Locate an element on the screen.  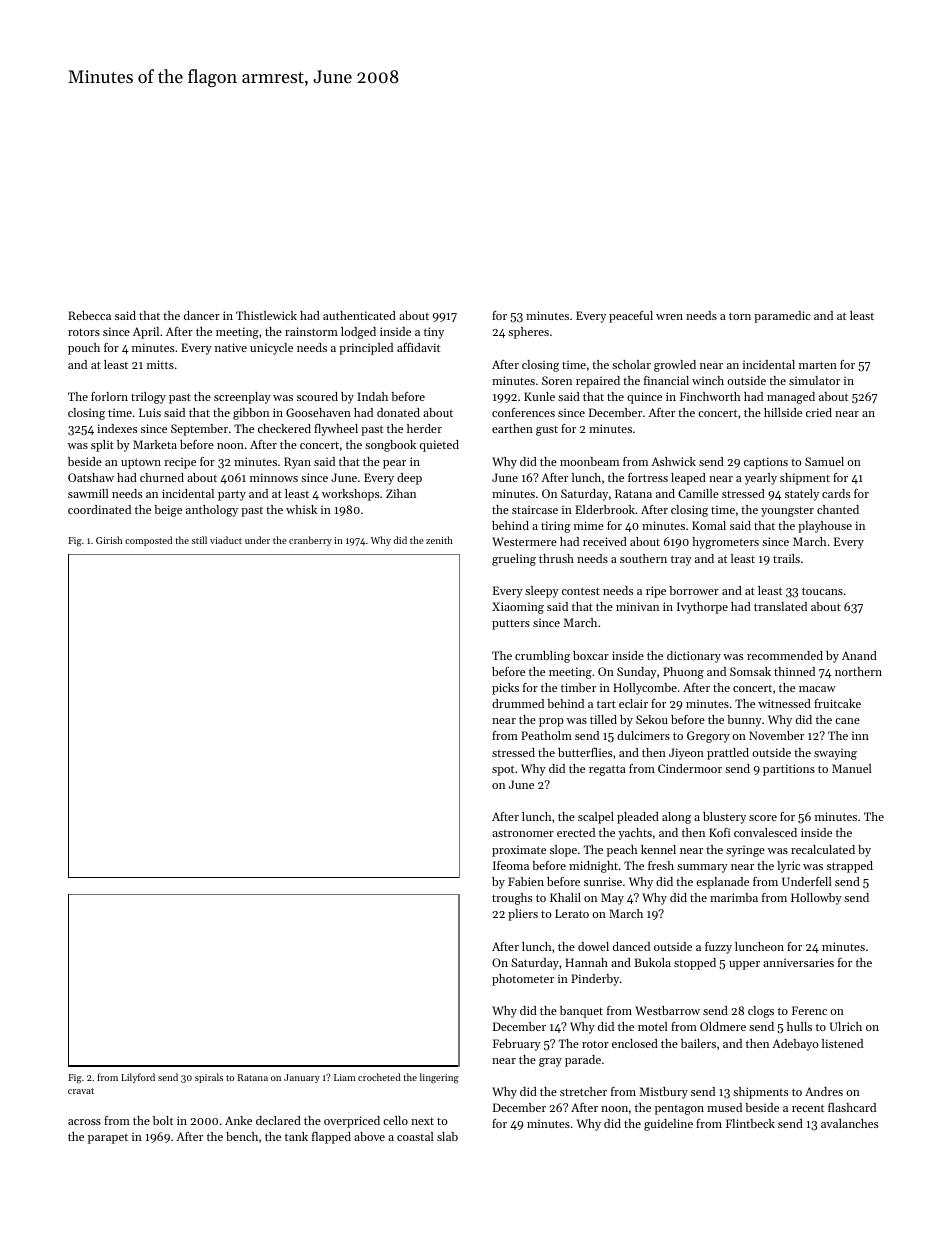
Rebecca is located at coordinates (89, 315).
